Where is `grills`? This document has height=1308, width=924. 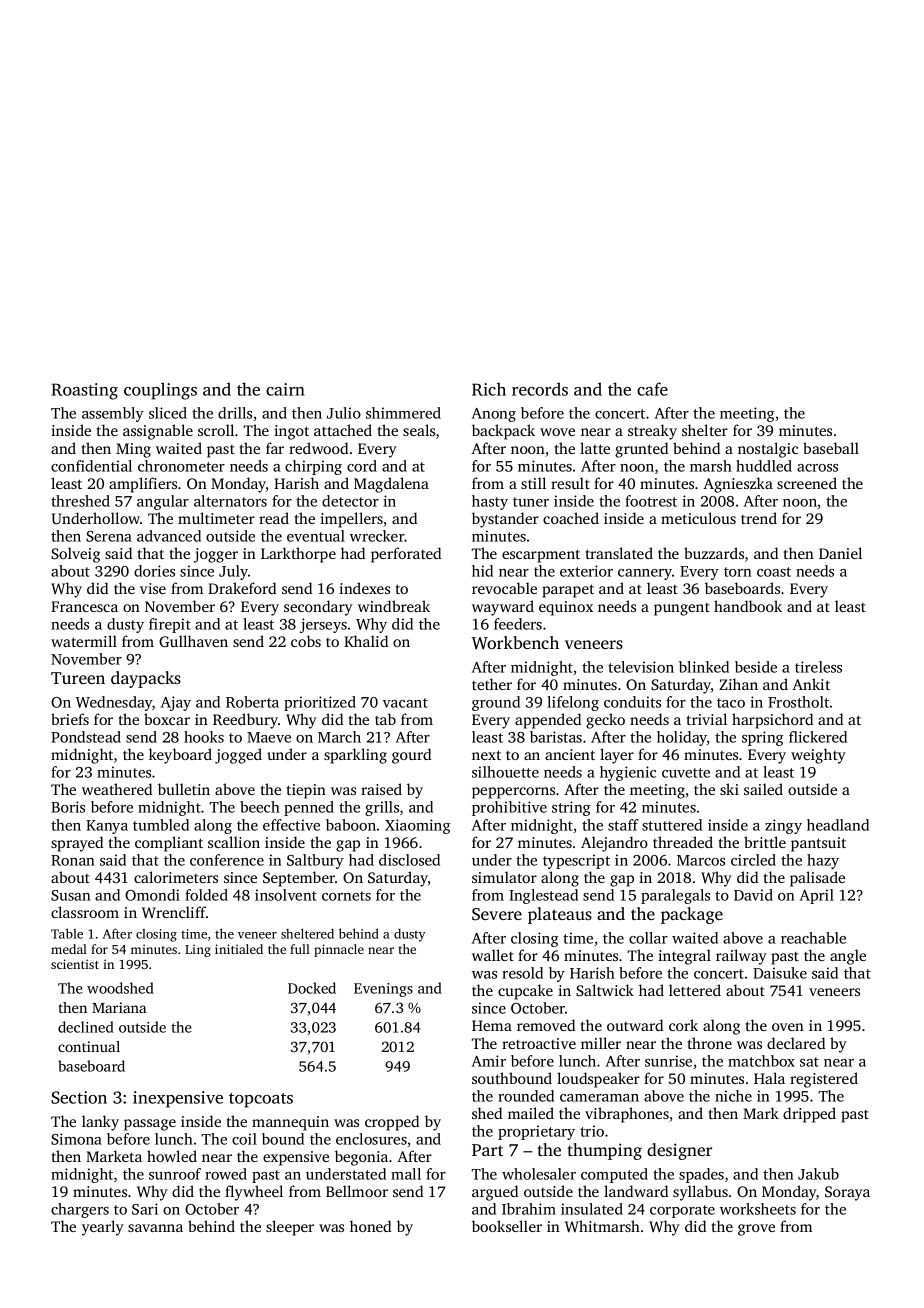 grills is located at coordinates (382, 808).
